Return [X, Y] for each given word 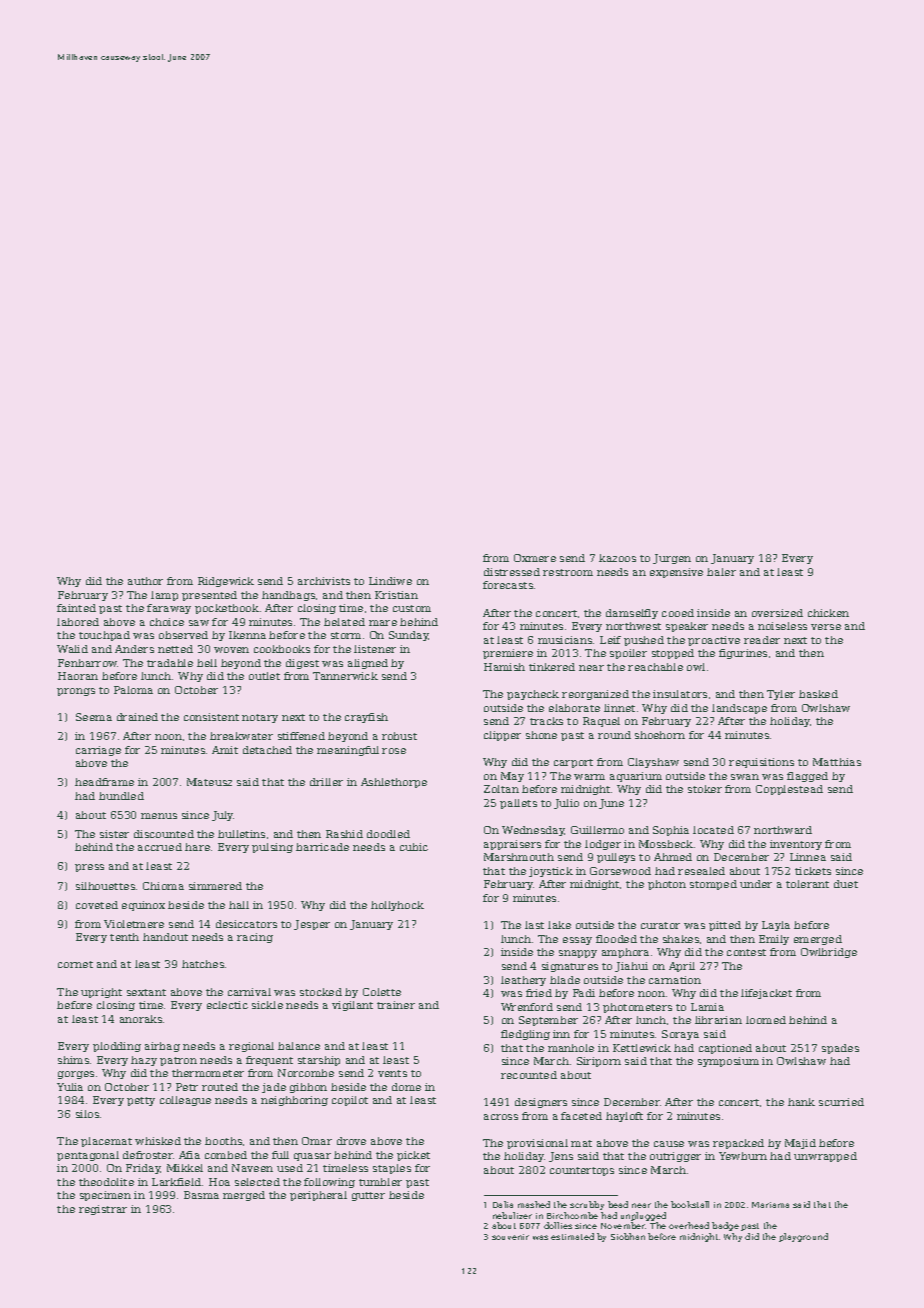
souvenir [510, 1237]
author [145, 581]
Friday [143, 1169]
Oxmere [535, 558]
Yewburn [743, 1156]
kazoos [617, 558]
